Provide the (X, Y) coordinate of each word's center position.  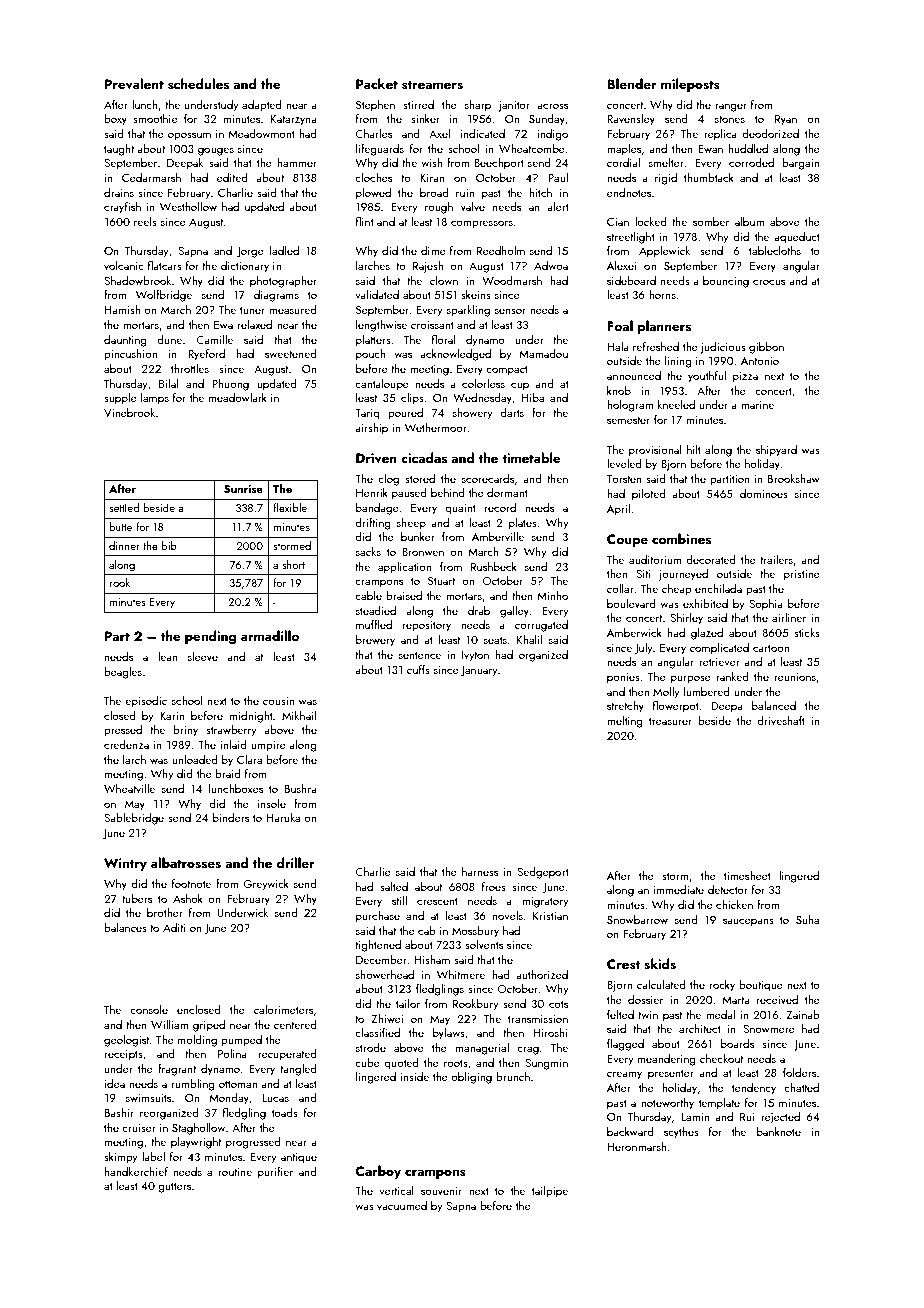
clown (444, 280)
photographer (283, 282)
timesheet (747, 875)
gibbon (766, 348)
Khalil (529, 639)
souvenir (441, 1191)
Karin (172, 716)
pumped (241, 1041)
